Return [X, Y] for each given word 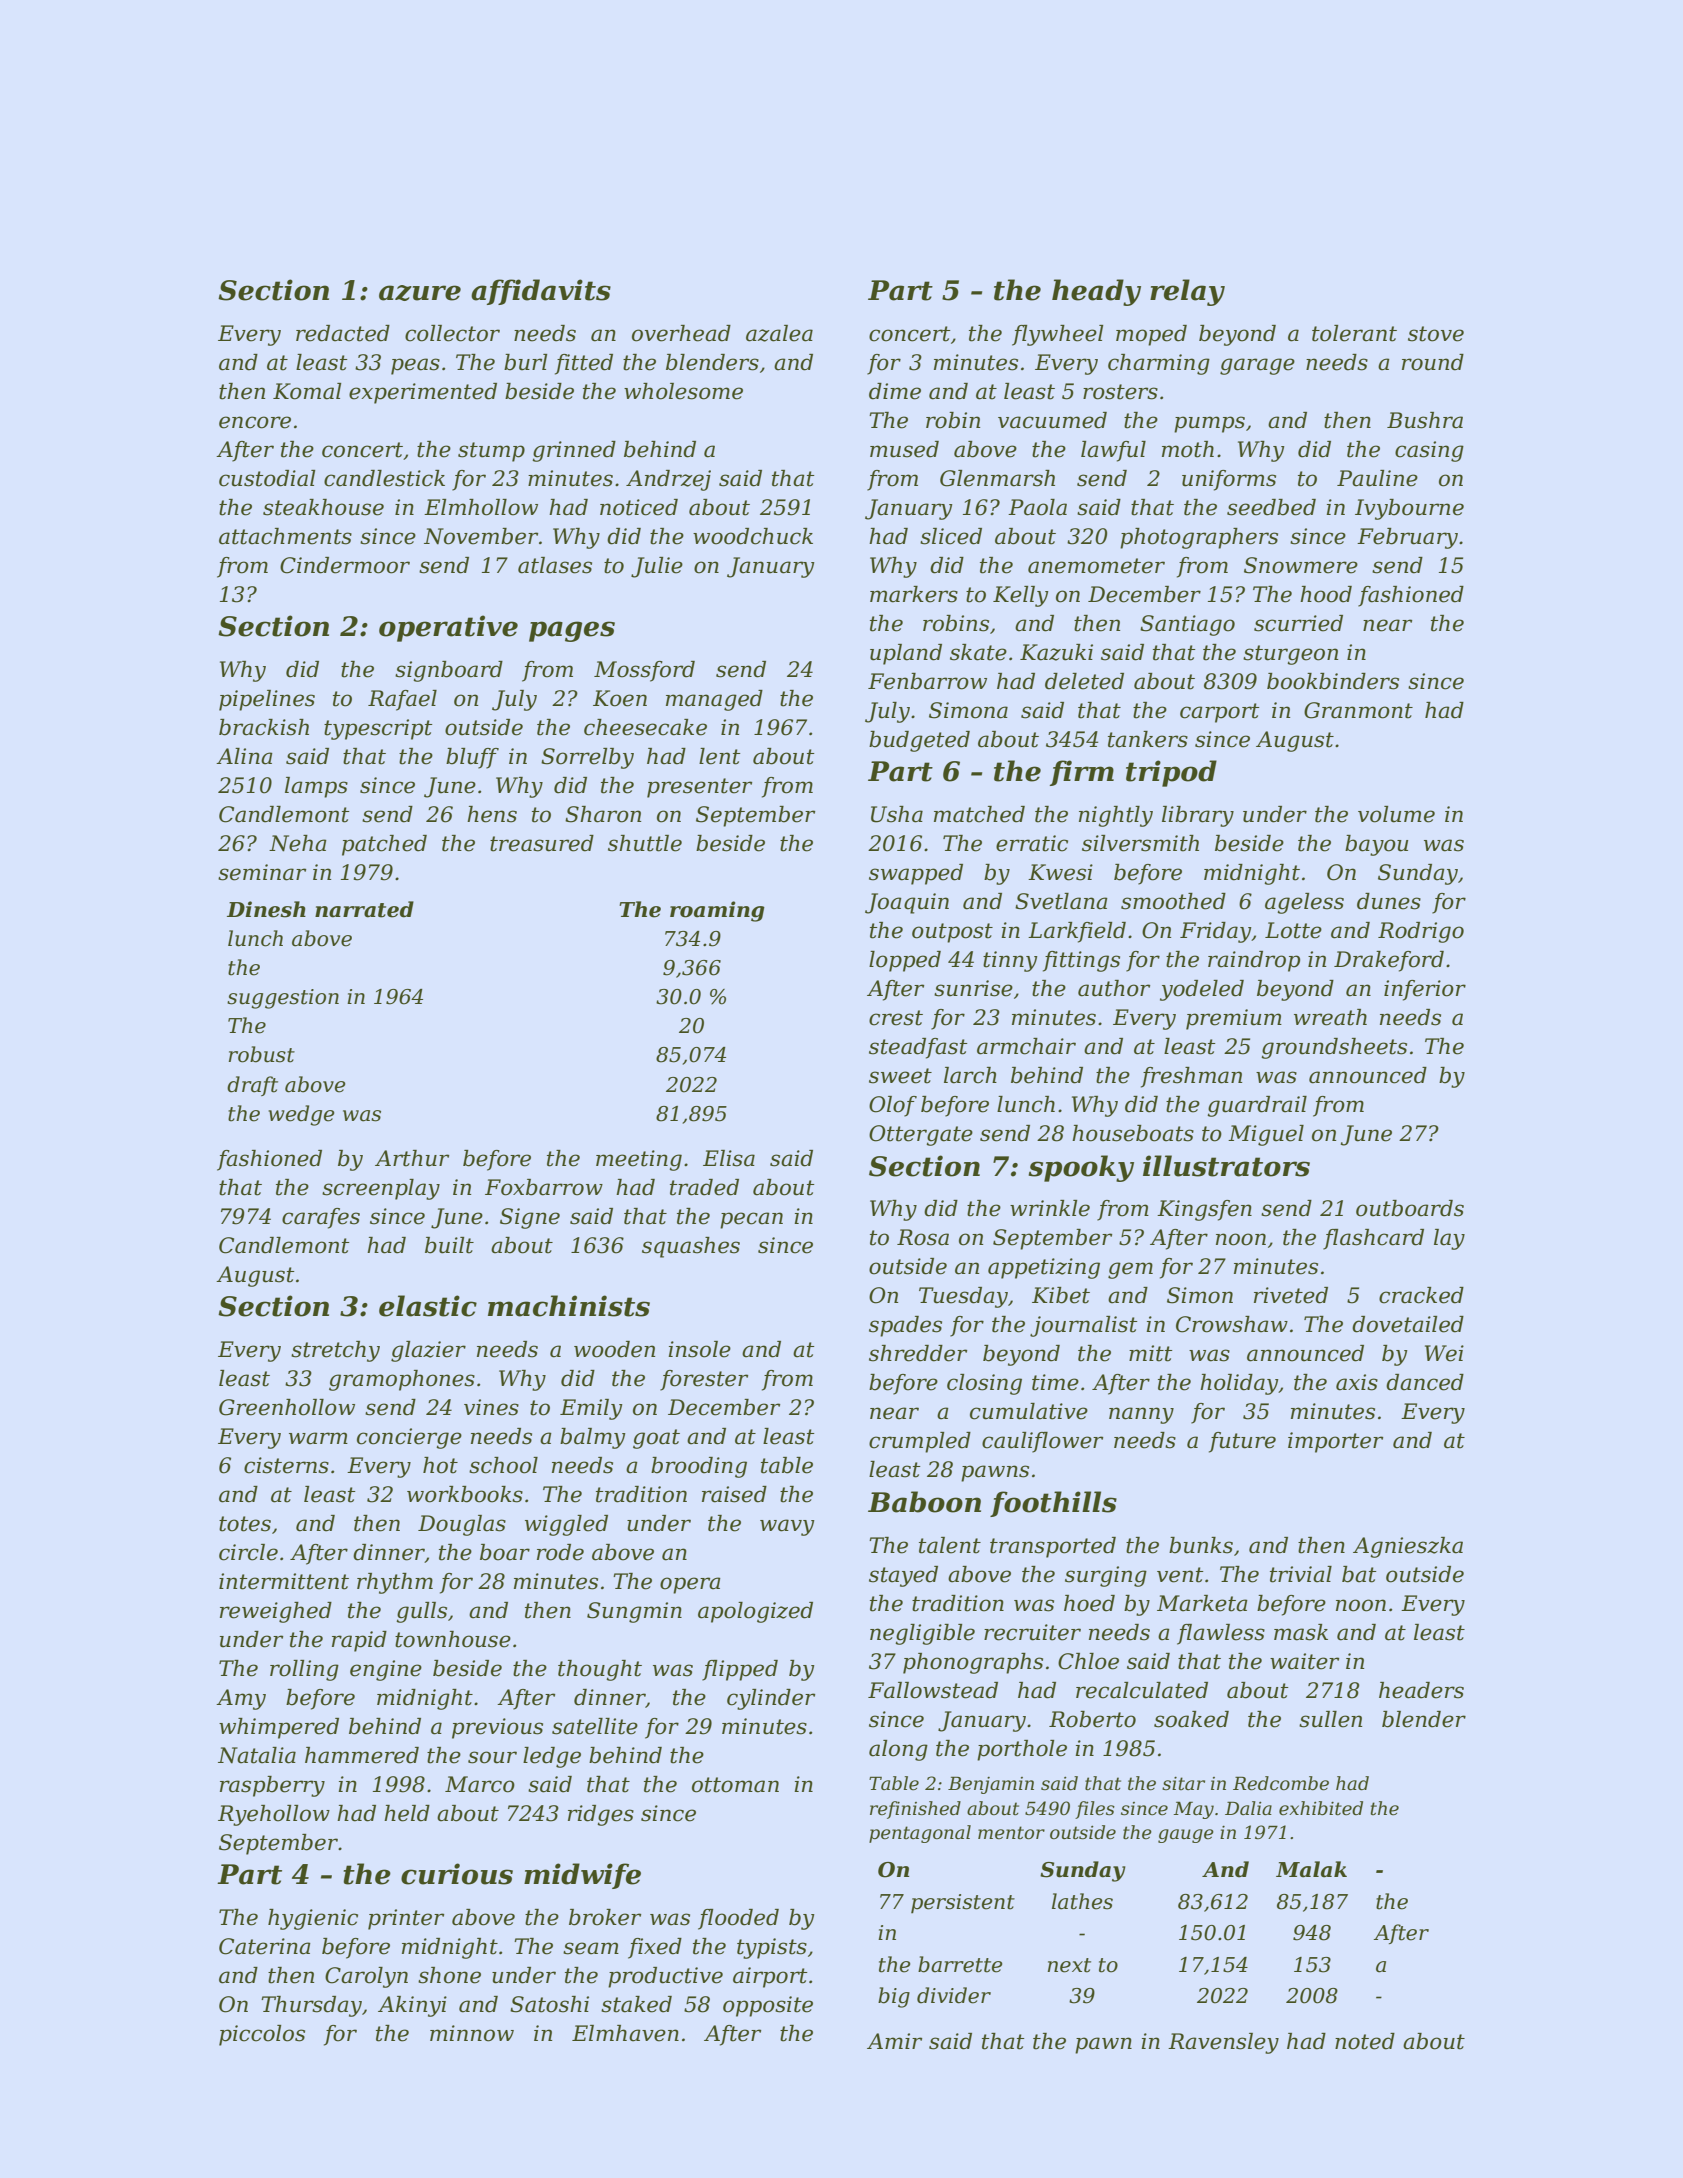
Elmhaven [625, 2033]
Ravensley [1223, 2043]
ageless [1304, 903]
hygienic [313, 1919]
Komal [307, 391]
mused [904, 449]
